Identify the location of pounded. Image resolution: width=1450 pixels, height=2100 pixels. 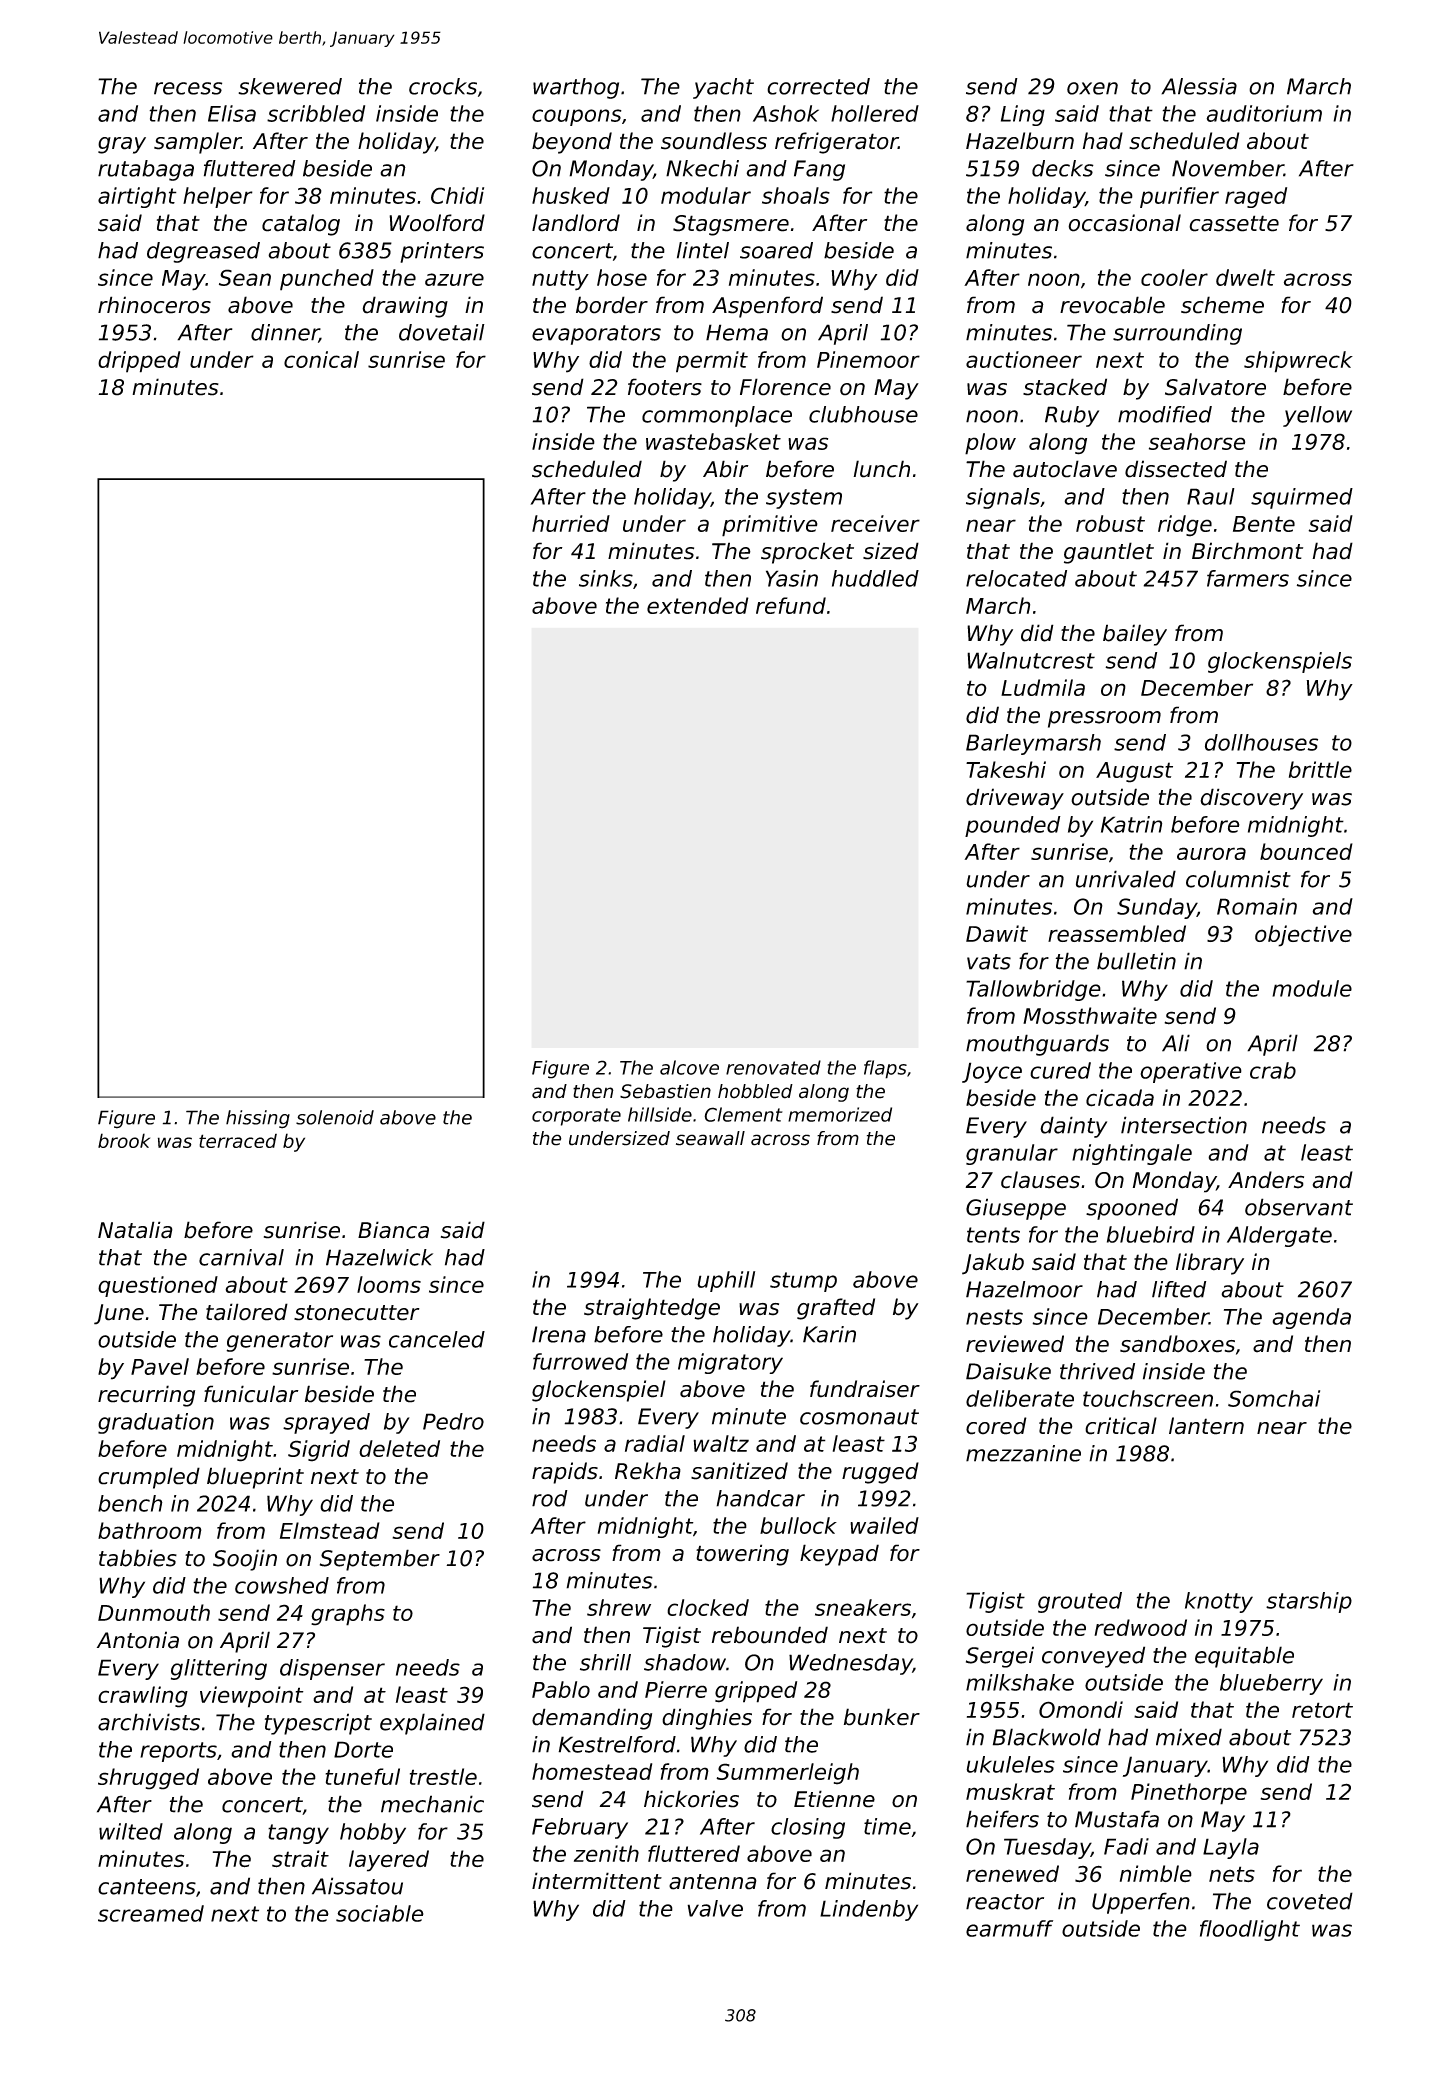
(1013, 826).
